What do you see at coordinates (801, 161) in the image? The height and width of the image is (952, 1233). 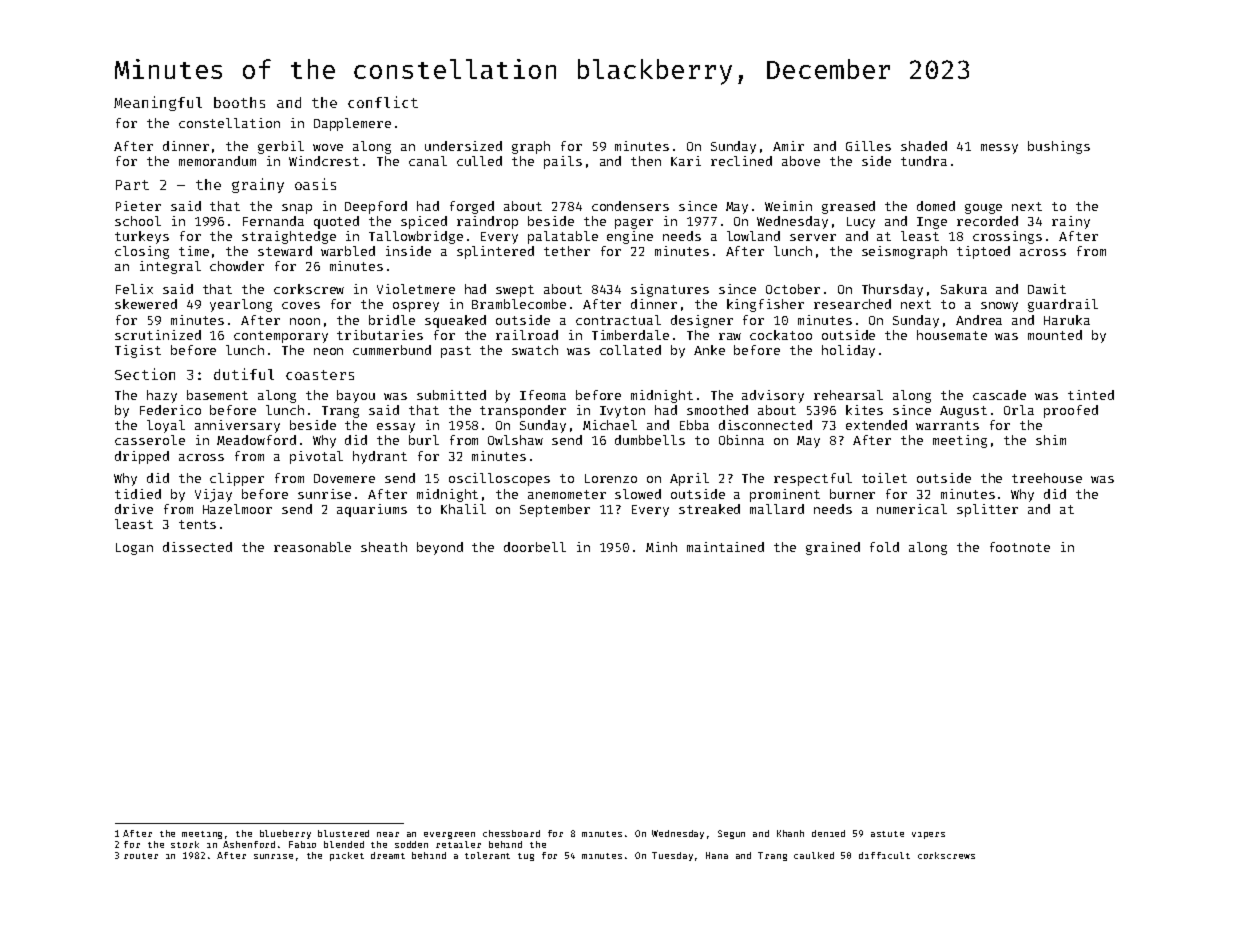 I see `above` at bounding box center [801, 161].
